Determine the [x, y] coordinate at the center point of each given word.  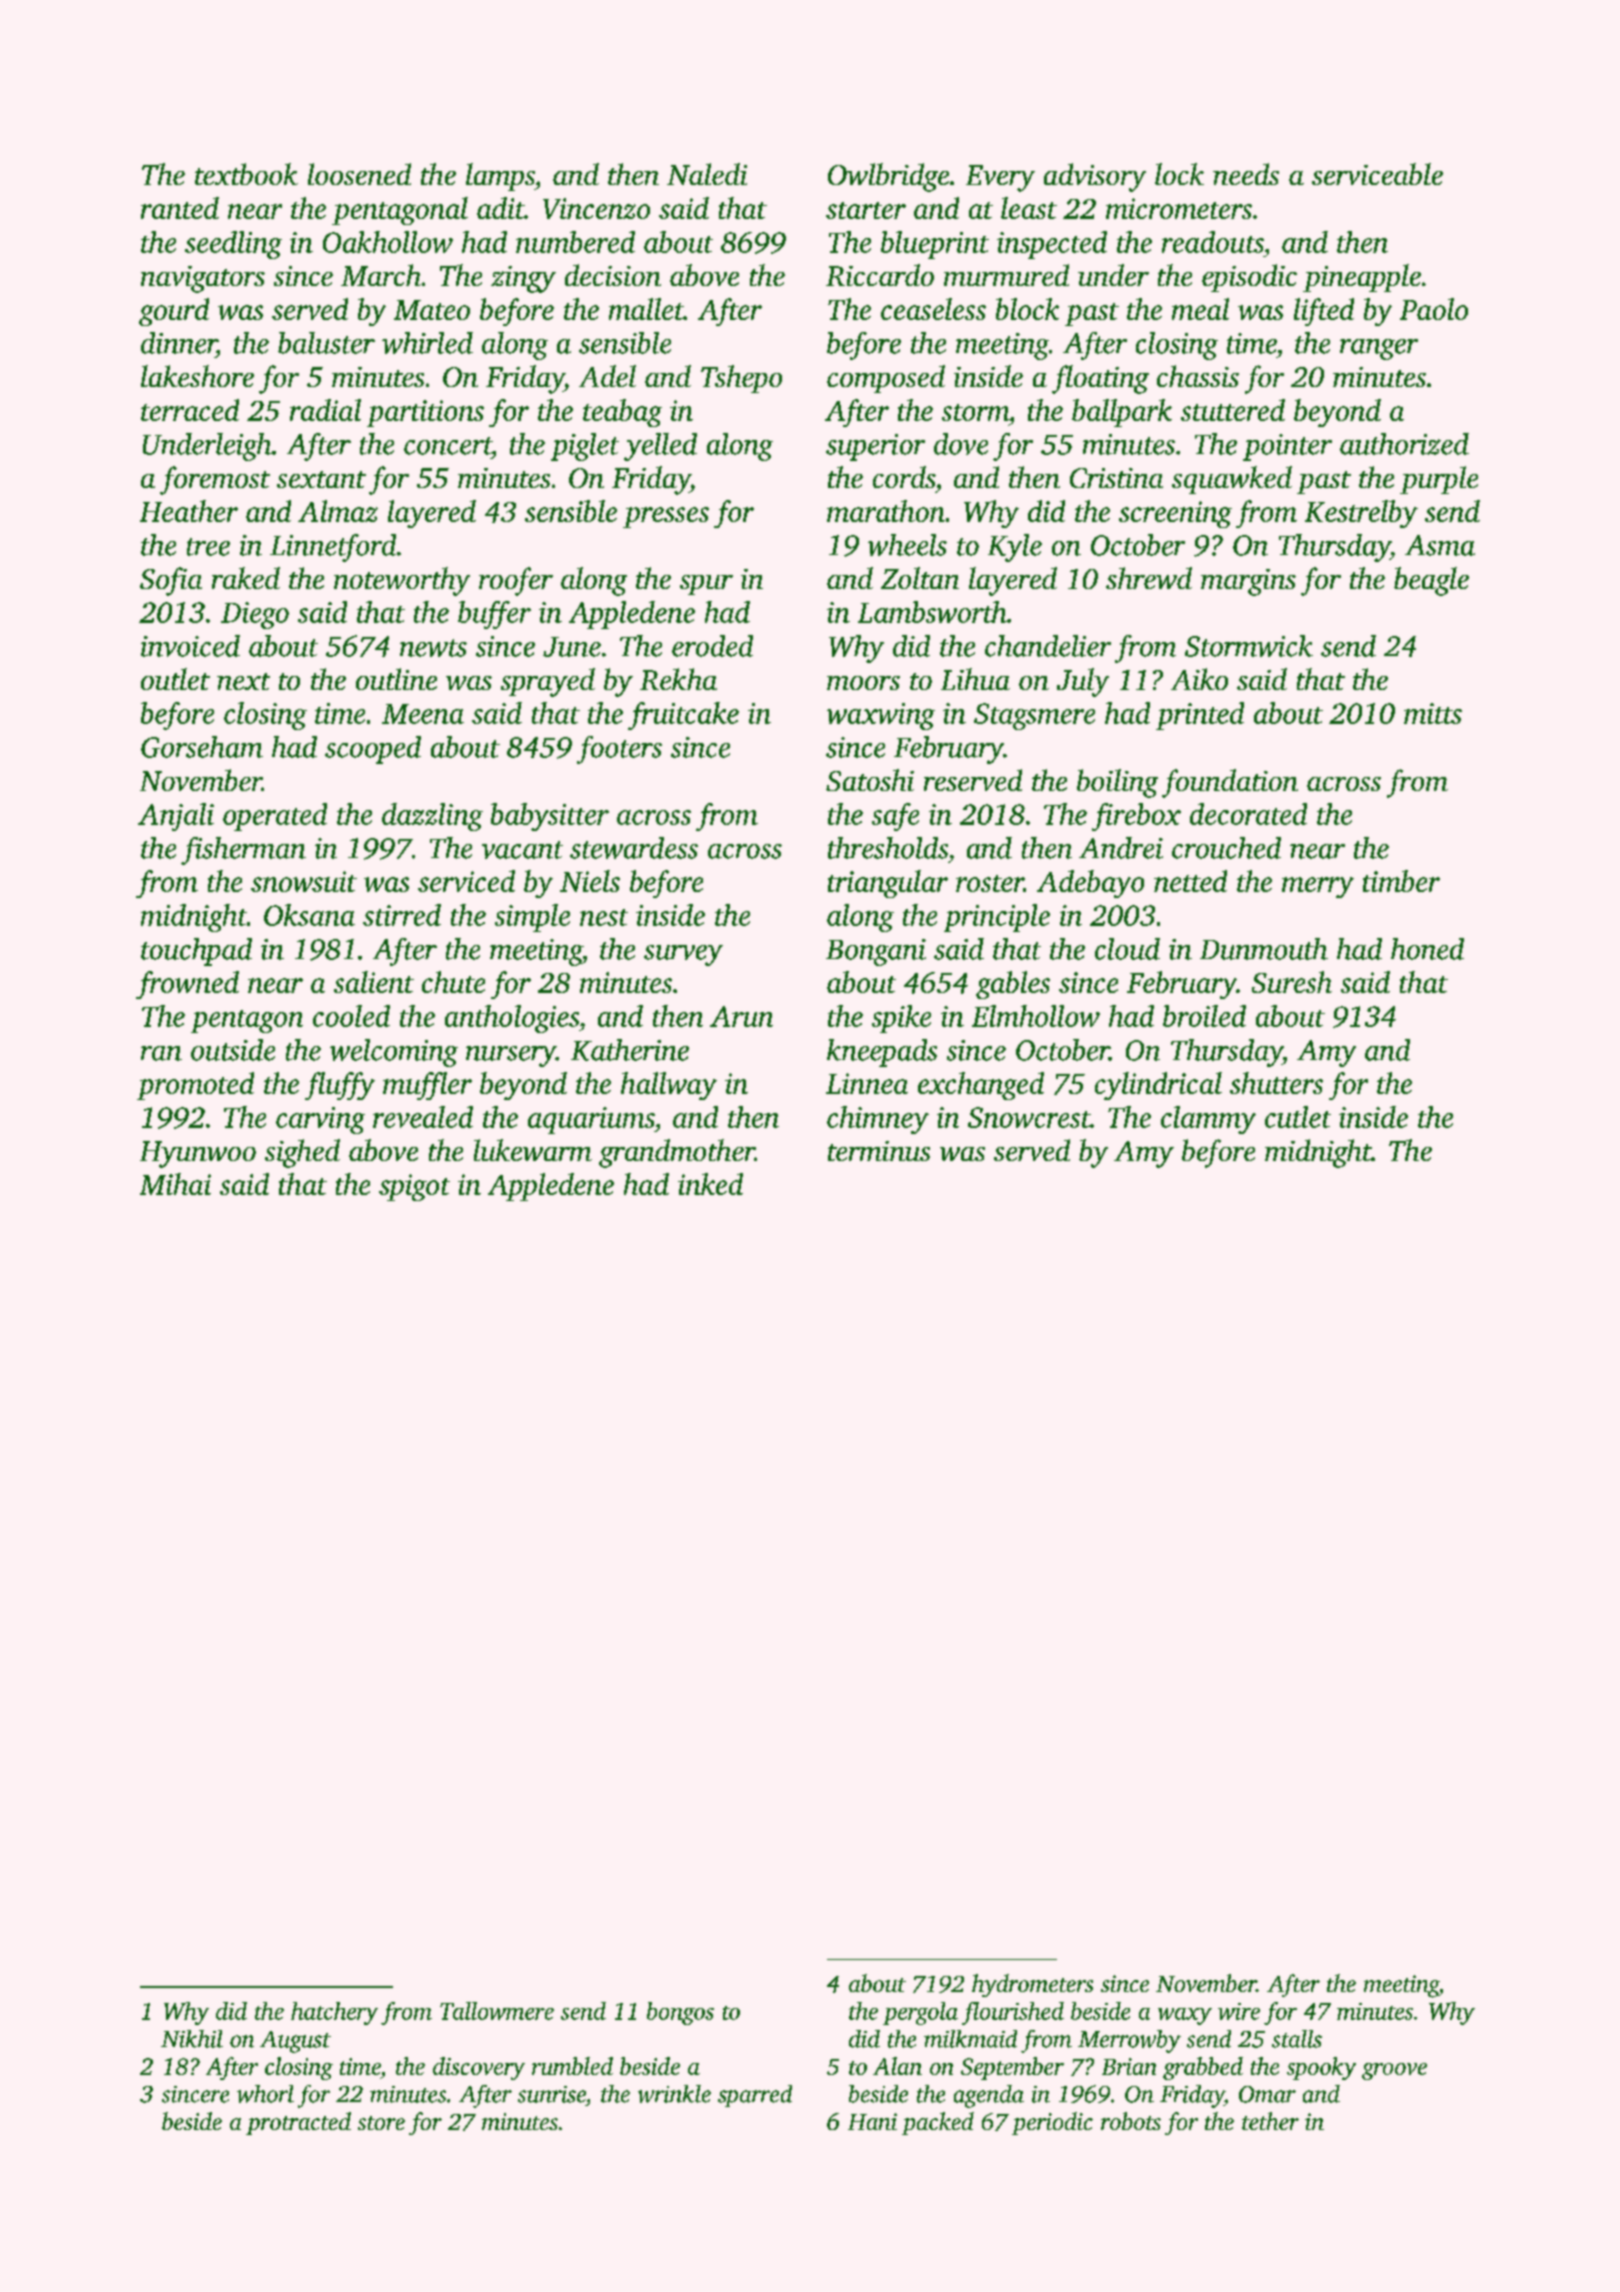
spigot [414, 1187]
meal [1200, 309]
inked [710, 1184]
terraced [190, 410]
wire [1239, 2011]
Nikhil [192, 2039]
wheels [907, 545]
